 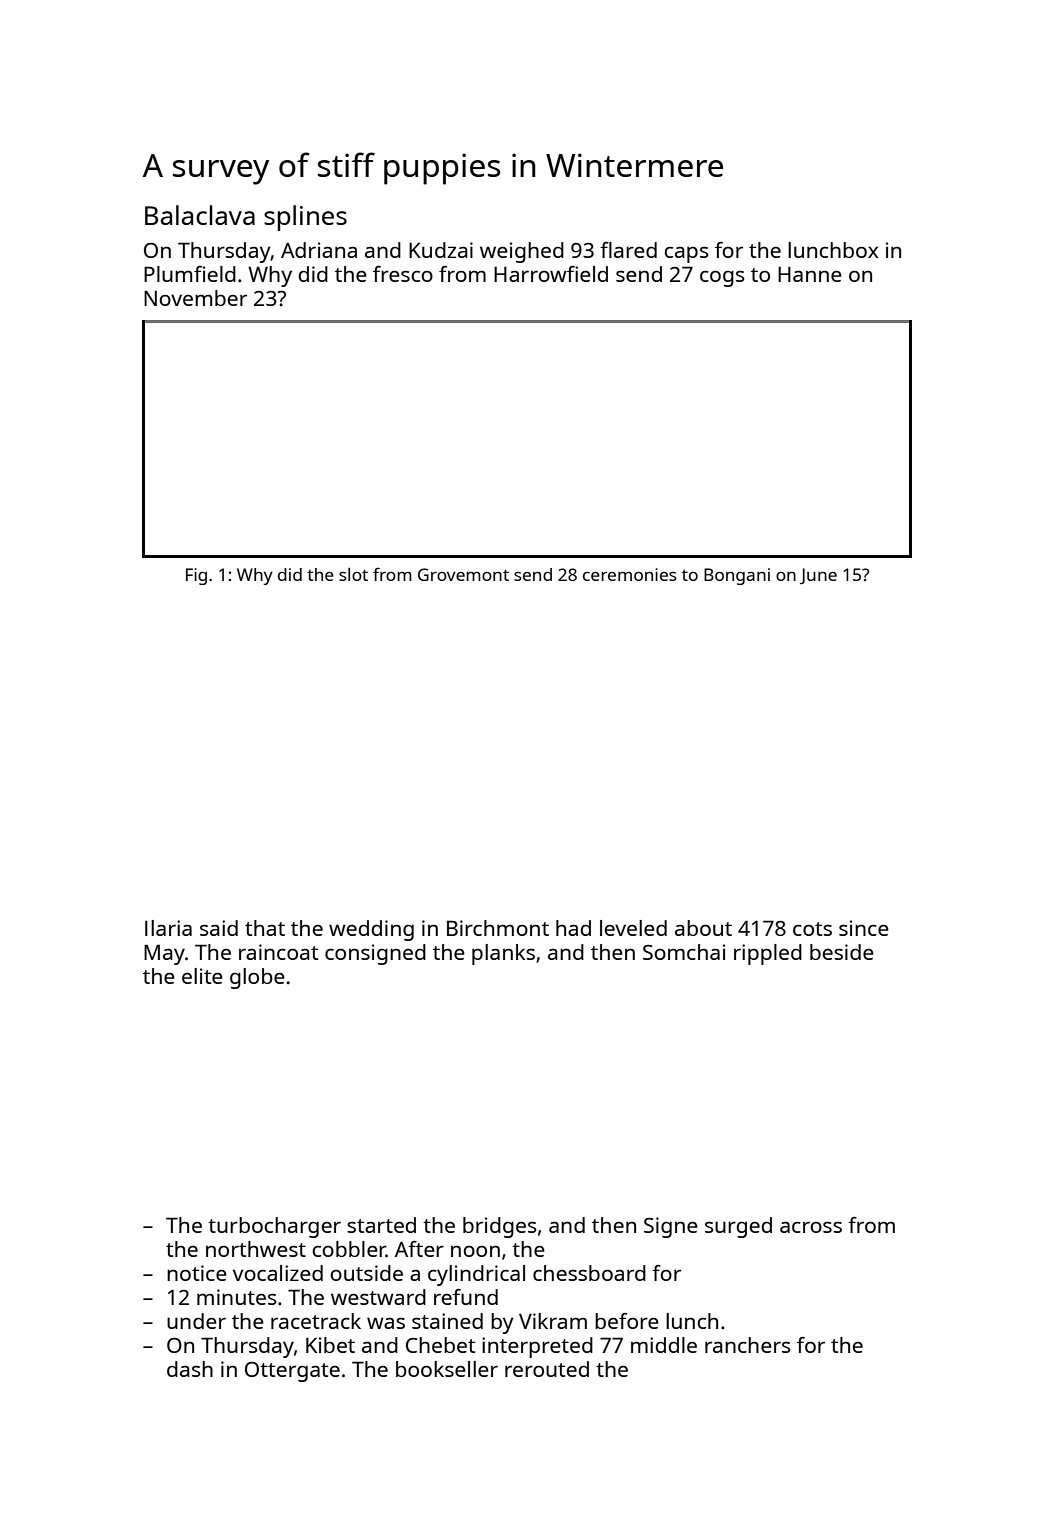 I want to click on Hanne, so click(x=810, y=274).
